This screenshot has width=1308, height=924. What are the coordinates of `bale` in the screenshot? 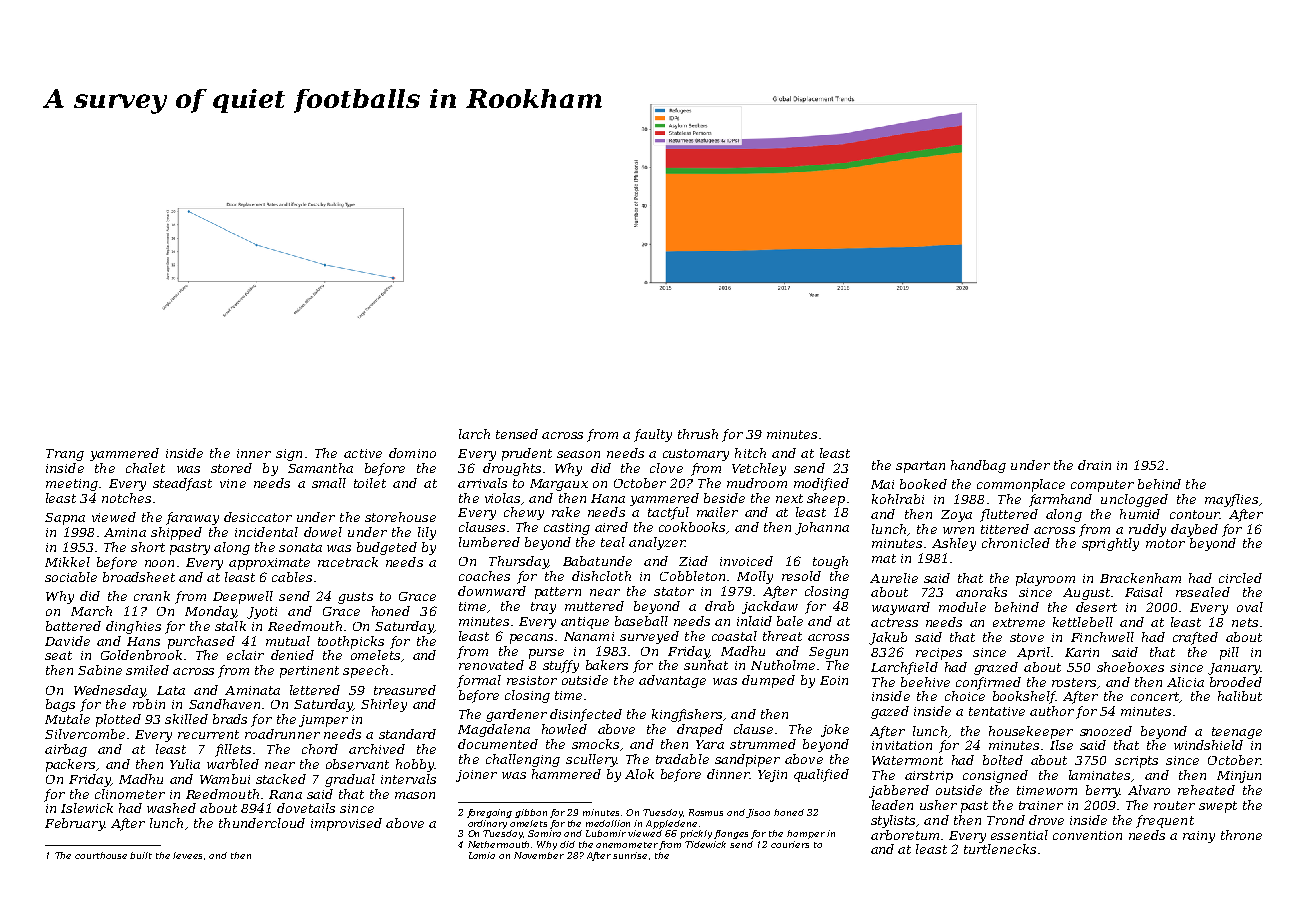 It's located at (790, 621).
